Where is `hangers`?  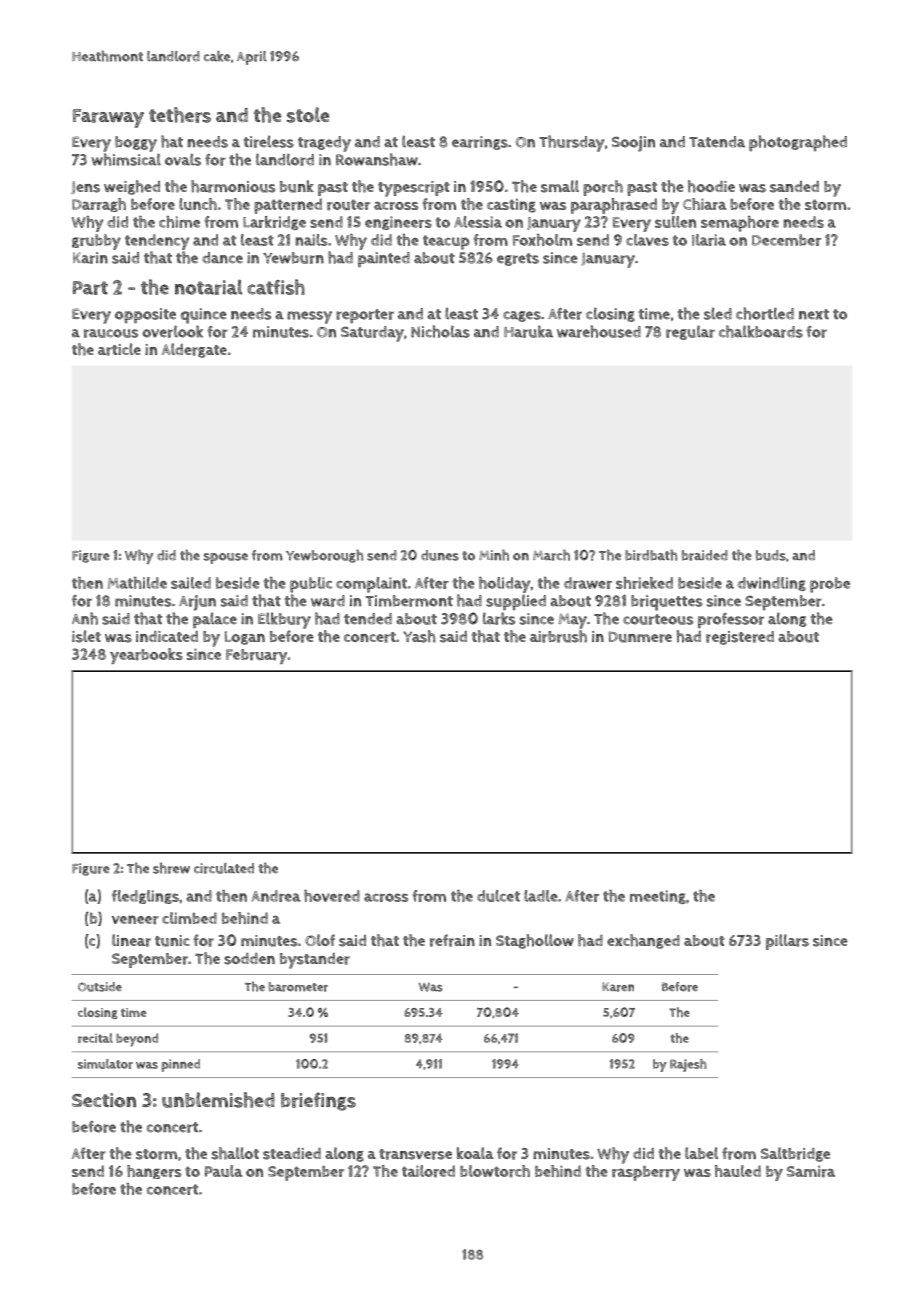 hangers is located at coordinates (154, 1172).
